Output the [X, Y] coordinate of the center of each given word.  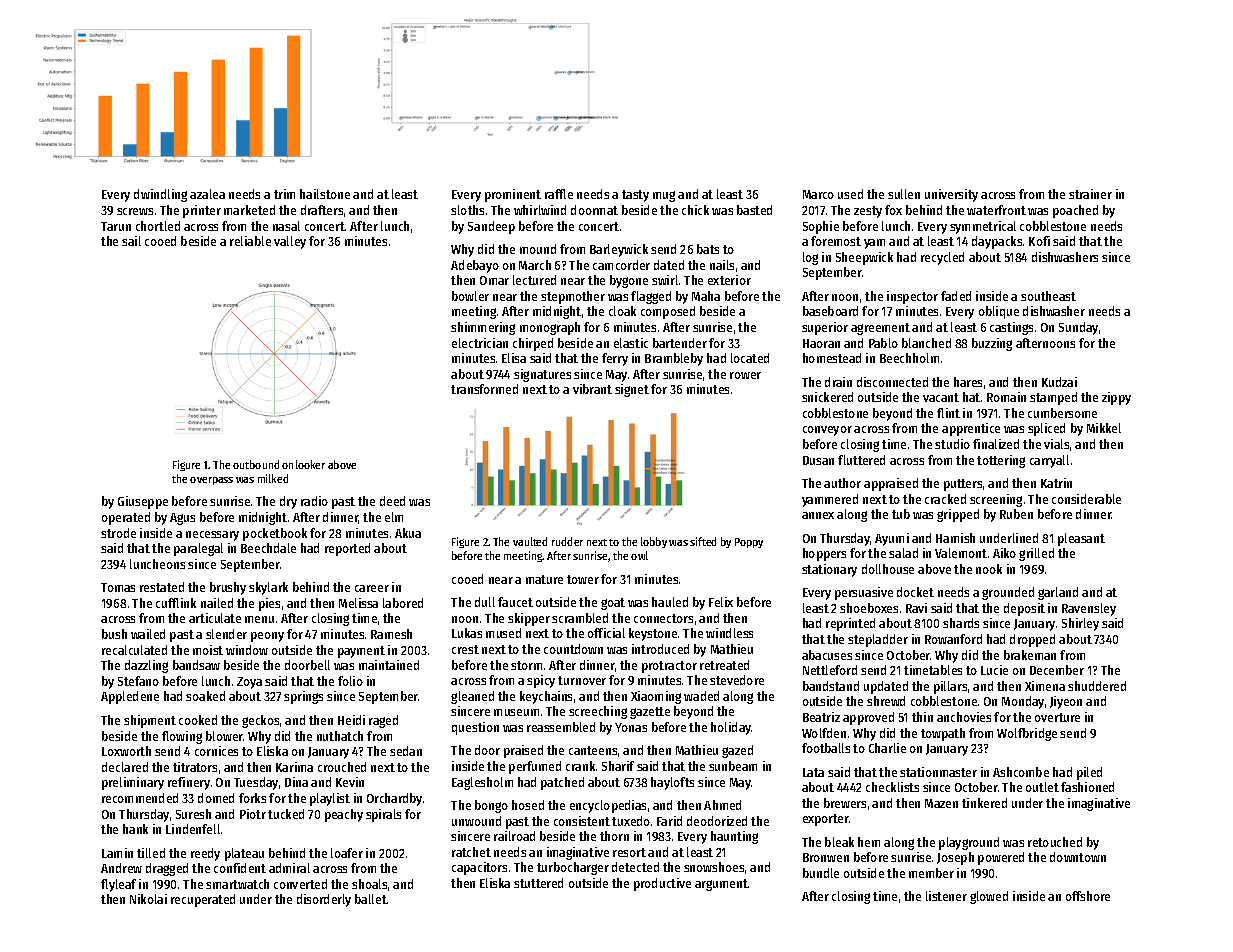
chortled [158, 226]
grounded [1008, 593]
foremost [836, 241]
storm [526, 665]
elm [394, 517]
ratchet [471, 852]
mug [664, 196]
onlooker [303, 464]
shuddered [1097, 686]
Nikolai [148, 899]
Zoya [249, 683]
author [842, 483]
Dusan [818, 460]
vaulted [530, 541]
